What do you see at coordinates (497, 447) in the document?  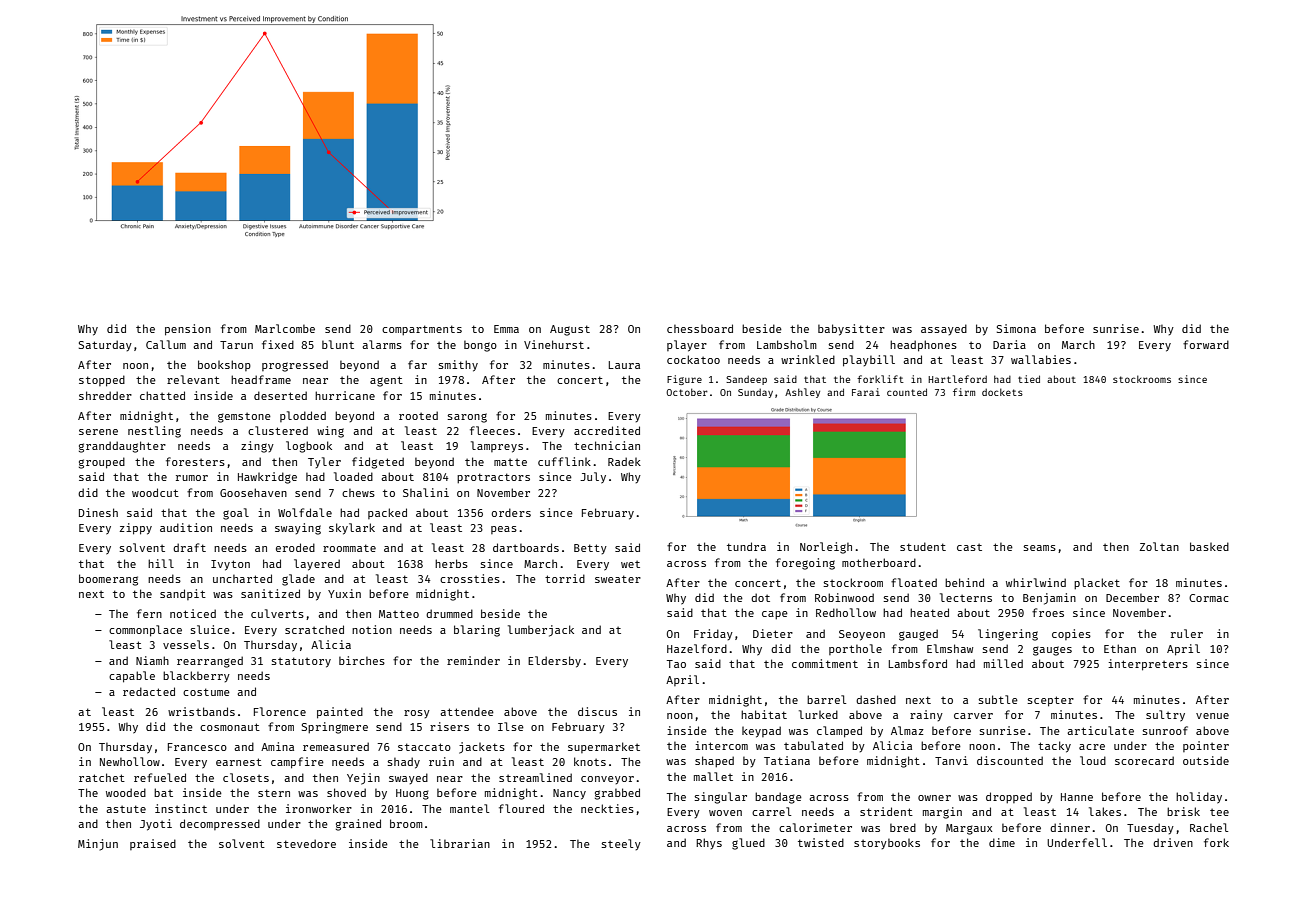 I see `lampreys` at bounding box center [497, 447].
